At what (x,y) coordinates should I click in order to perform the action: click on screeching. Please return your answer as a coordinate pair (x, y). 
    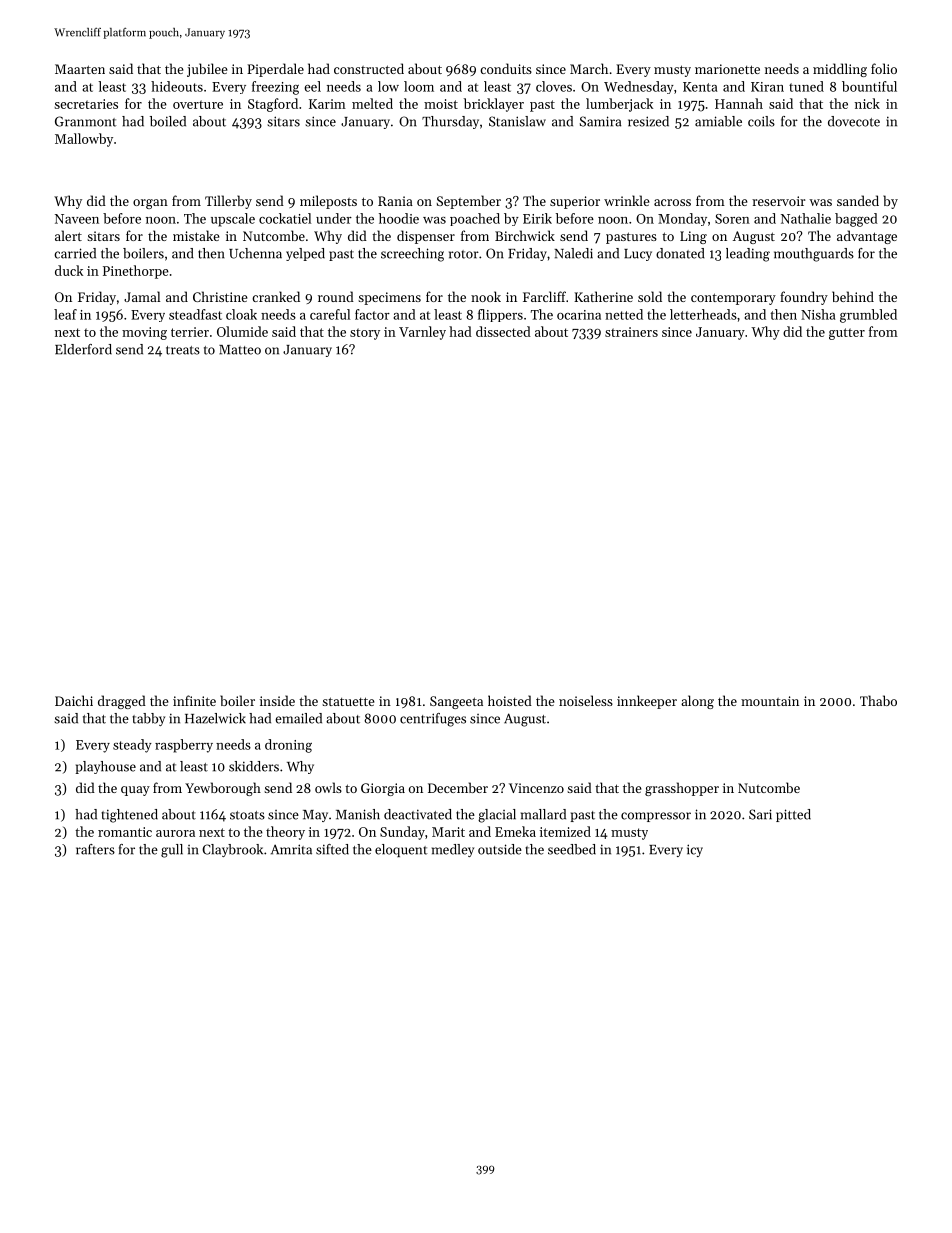
    Looking at the image, I should click on (412, 255).
